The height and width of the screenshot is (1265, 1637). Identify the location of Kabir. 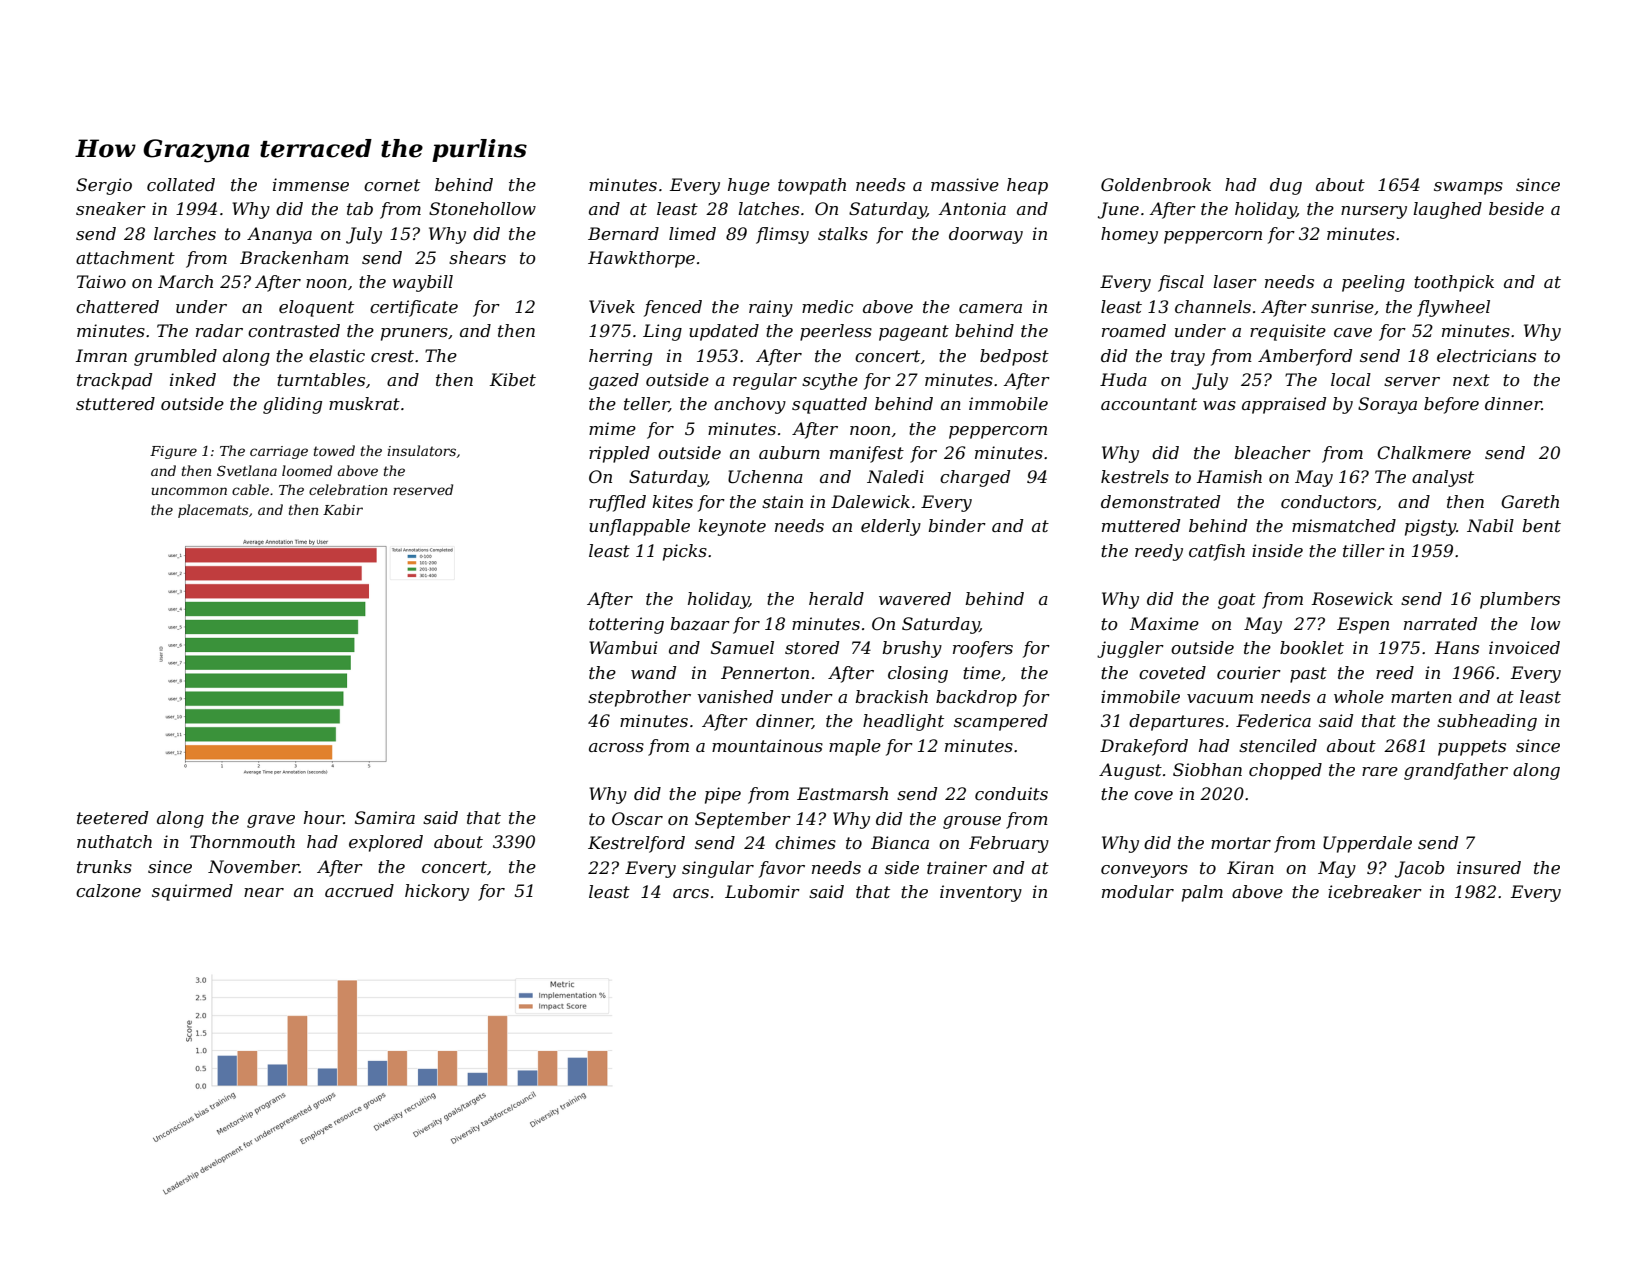
(343, 509).
